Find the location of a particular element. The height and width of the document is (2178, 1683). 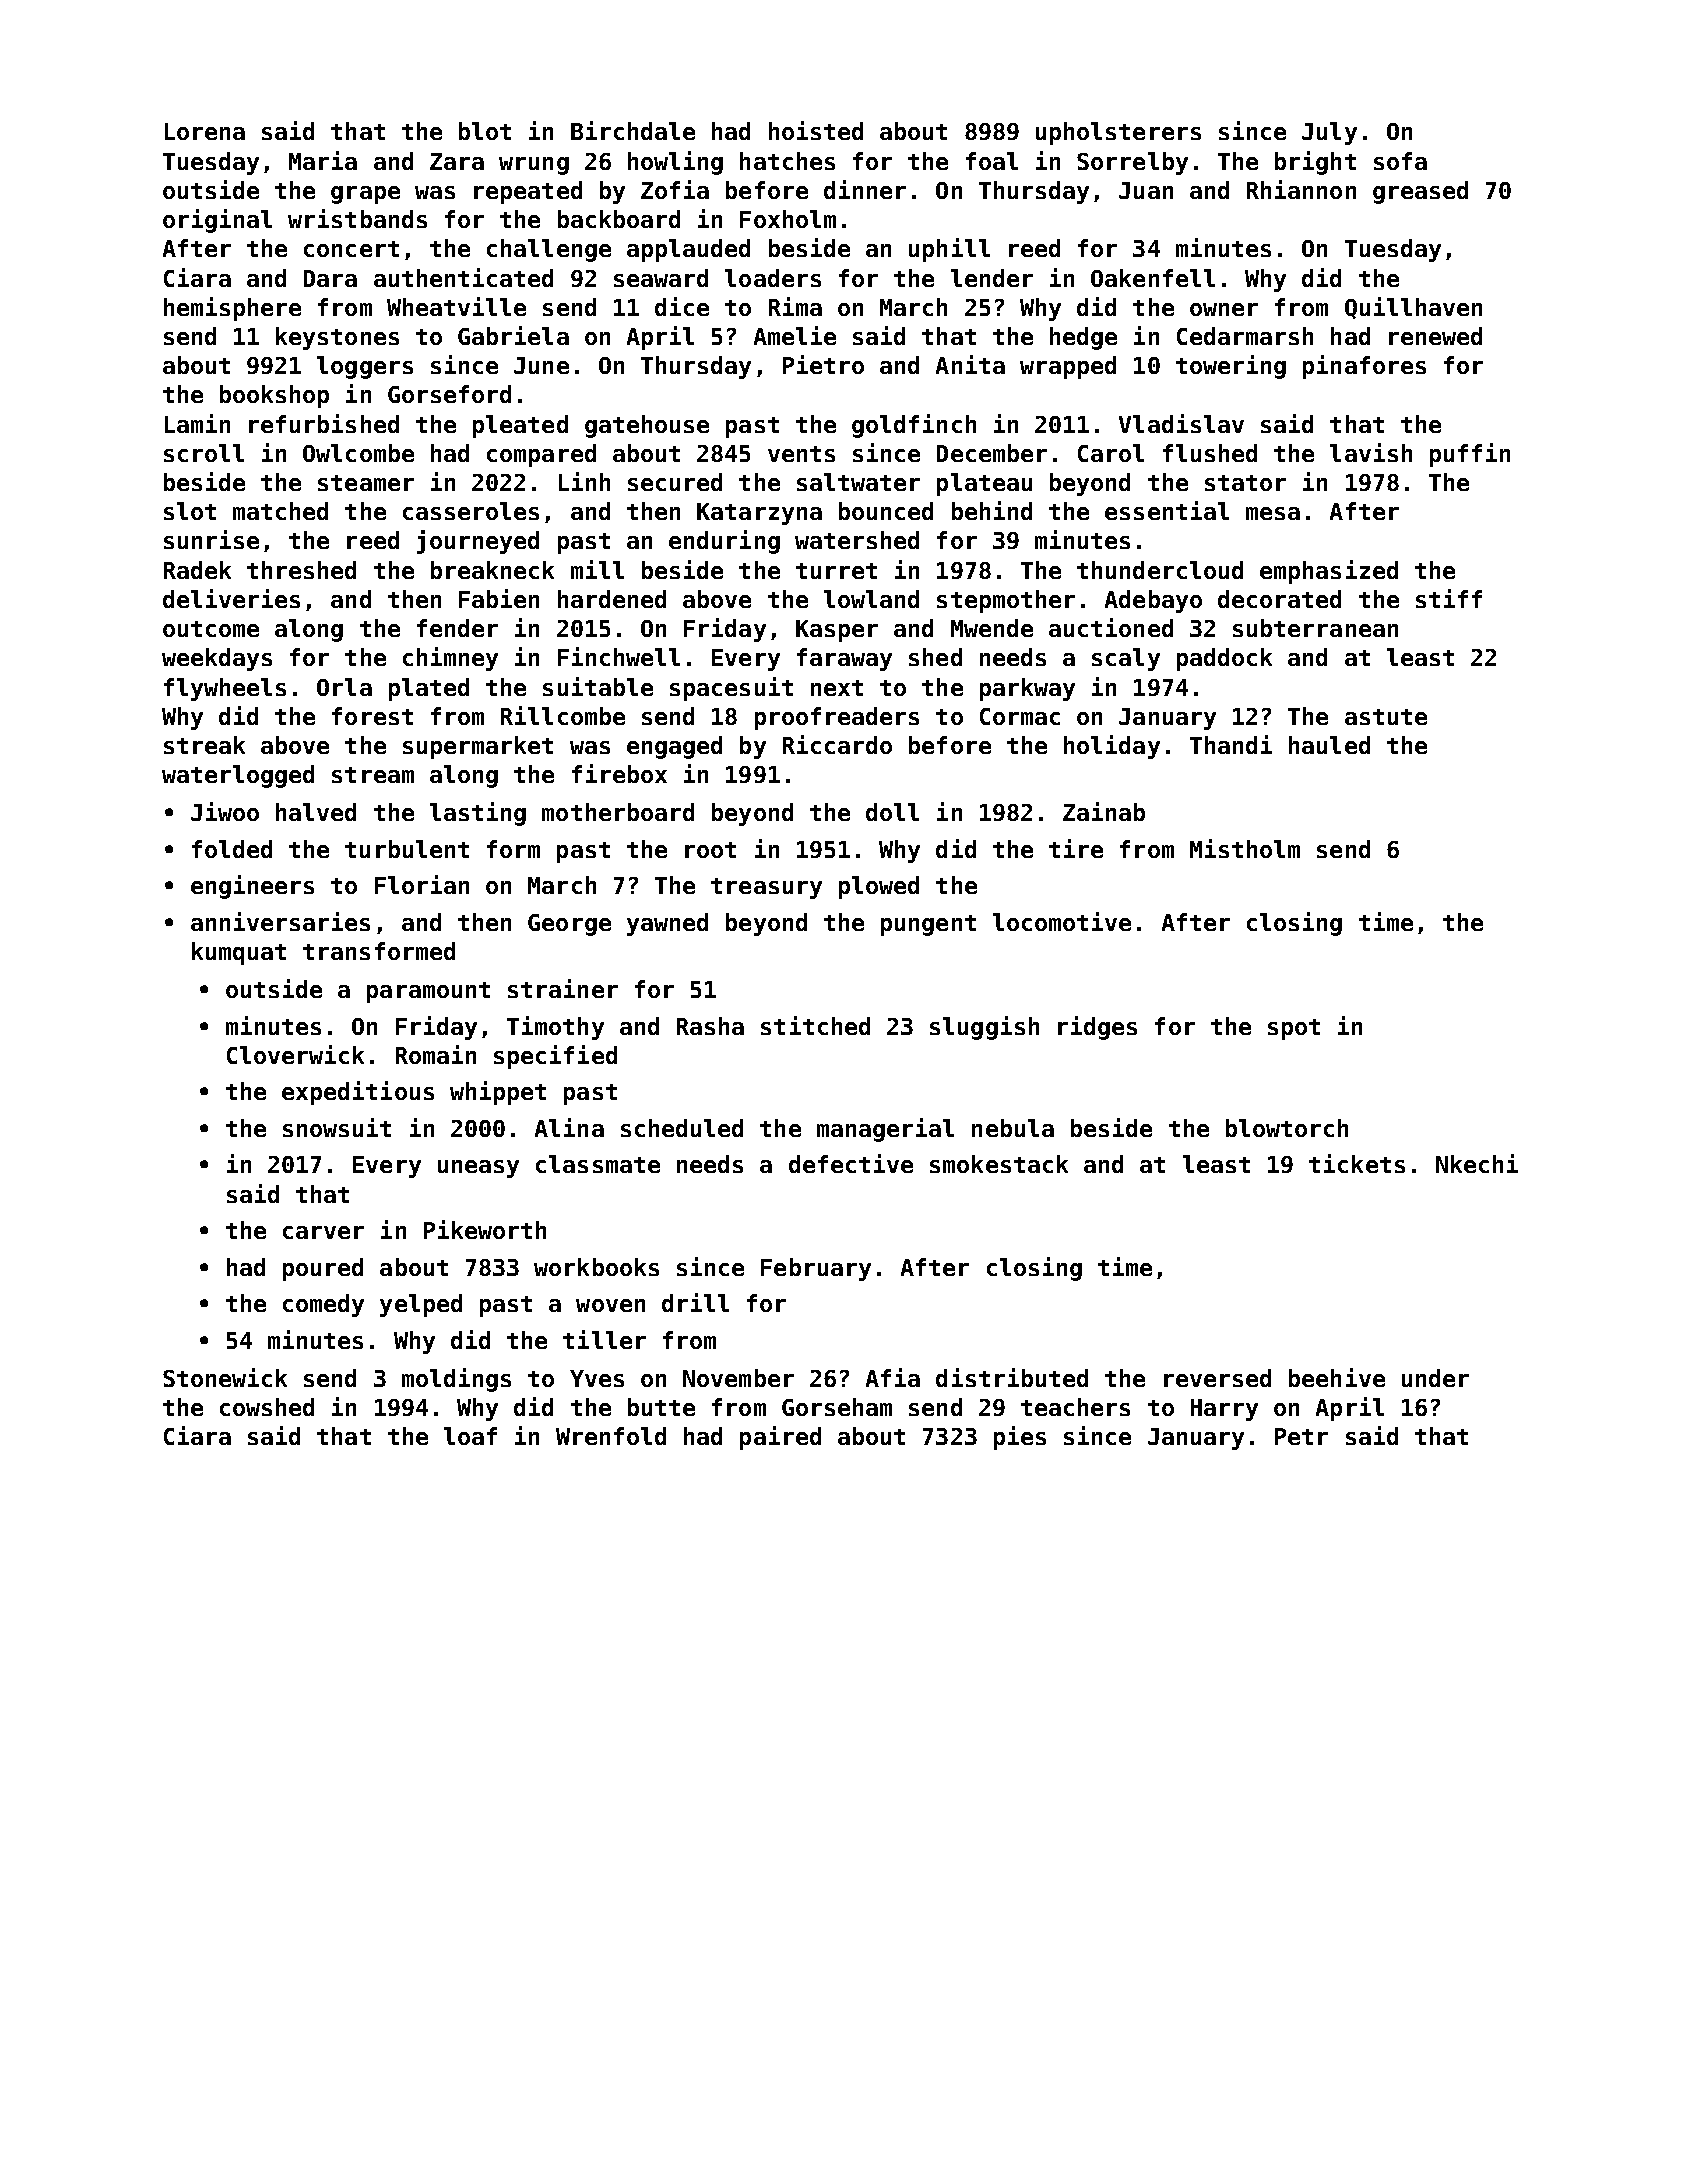

pungent is located at coordinates (928, 925).
